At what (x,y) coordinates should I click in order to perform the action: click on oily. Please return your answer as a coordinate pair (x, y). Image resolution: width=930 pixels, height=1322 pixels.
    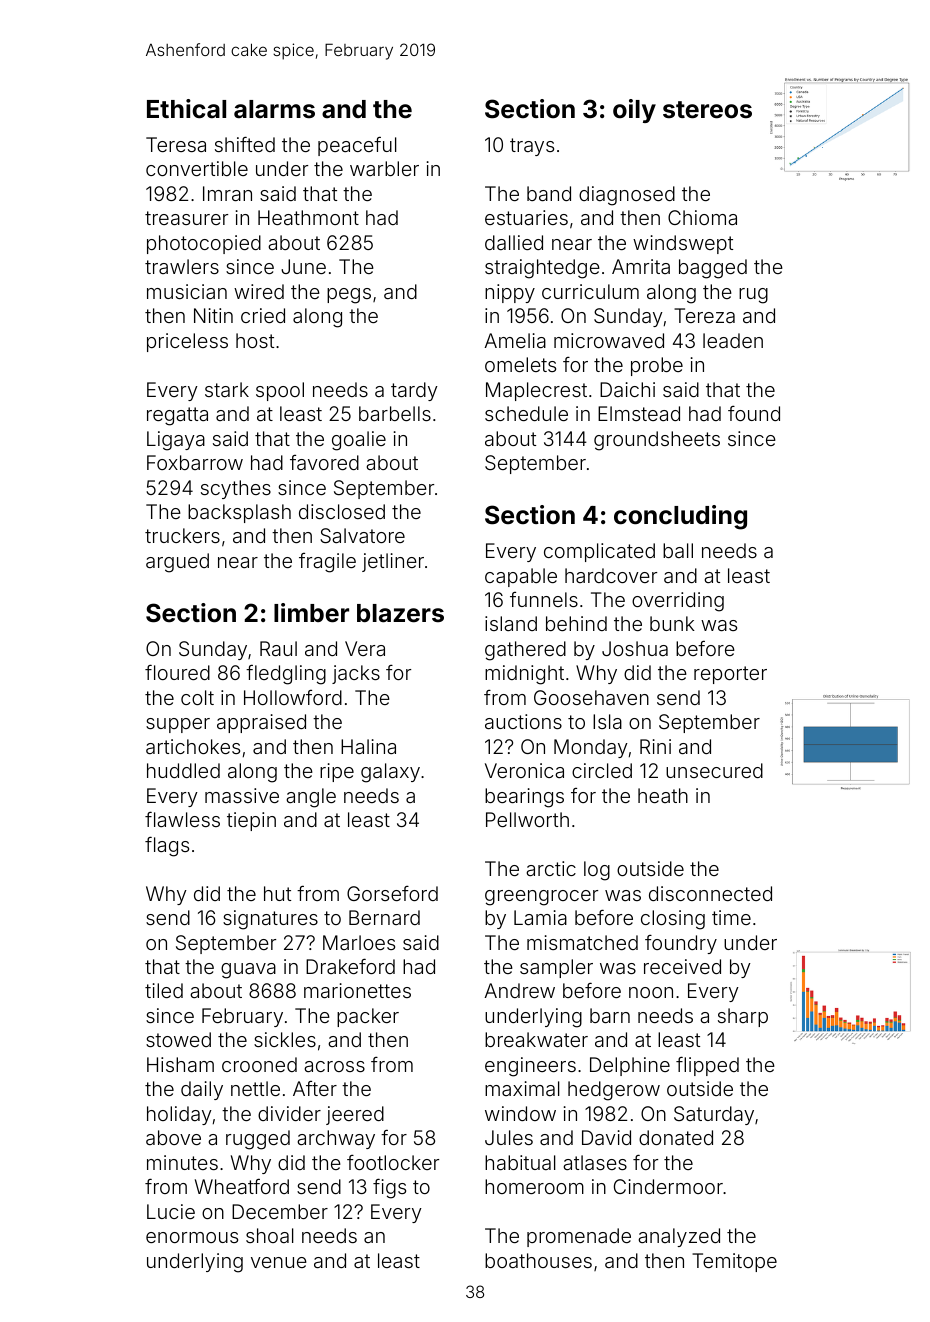
    Looking at the image, I should click on (634, 111).
